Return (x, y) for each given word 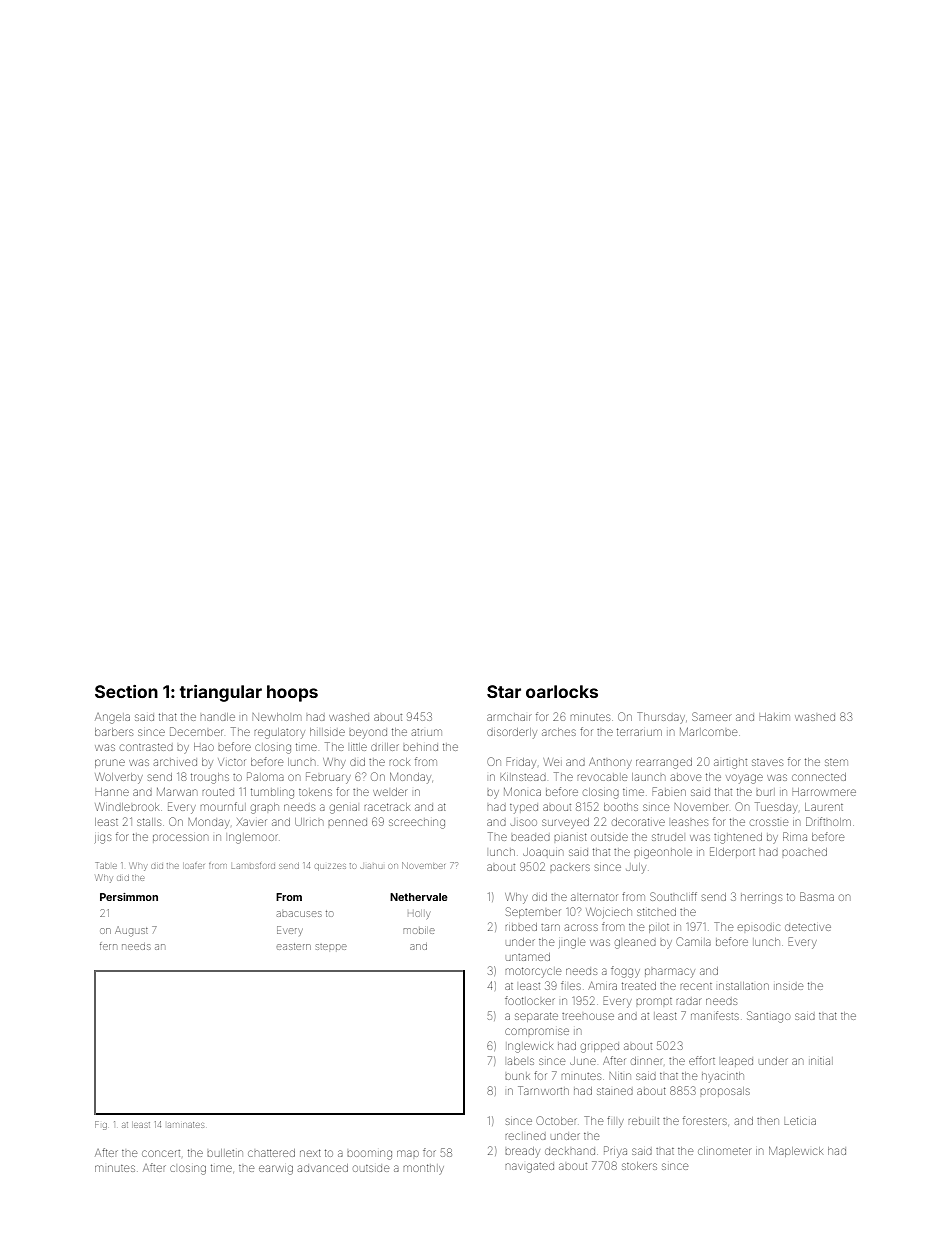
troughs (210, 778)
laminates (186, 1125)
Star (504, 691)
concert (161, 1153)
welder (389, 792)
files (571, 985)
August (132, 931)
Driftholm (828, 821)
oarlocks (562, 691)
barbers (114, 732)
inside (789, 986)
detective (808, 927)
